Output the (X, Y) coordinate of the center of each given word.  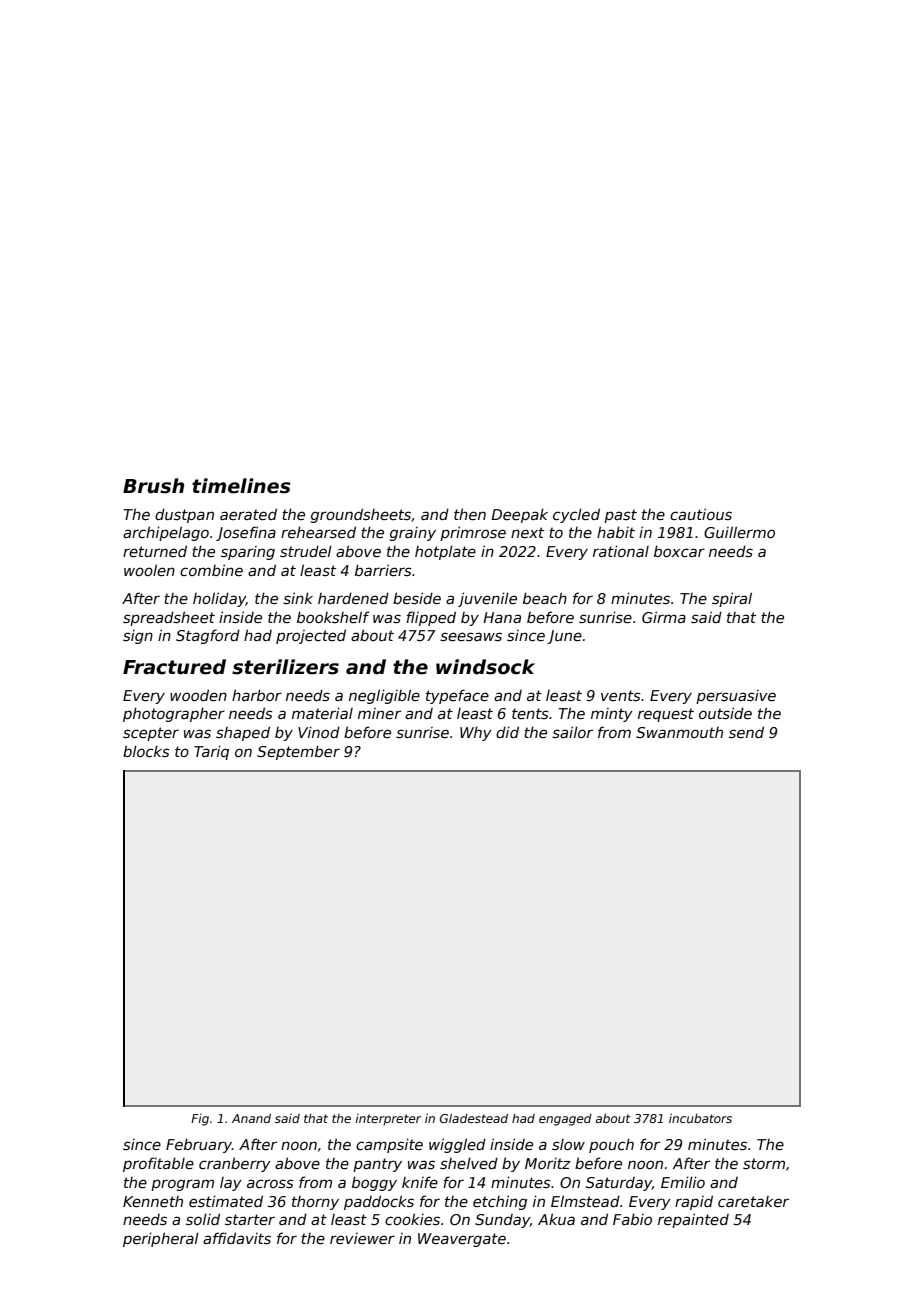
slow (568, 1144)
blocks (146, 751)
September (298, 752)
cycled (576, 515)
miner (379, 713)
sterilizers (285, 667)
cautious (701, 514)
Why (476, 733)
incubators (700, 1118)
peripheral (161, 1239)
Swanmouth (679, 732)
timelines (241, 486)
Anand (251, 1118)
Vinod (319, 732)
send (746, 732)
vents (621, 695)
